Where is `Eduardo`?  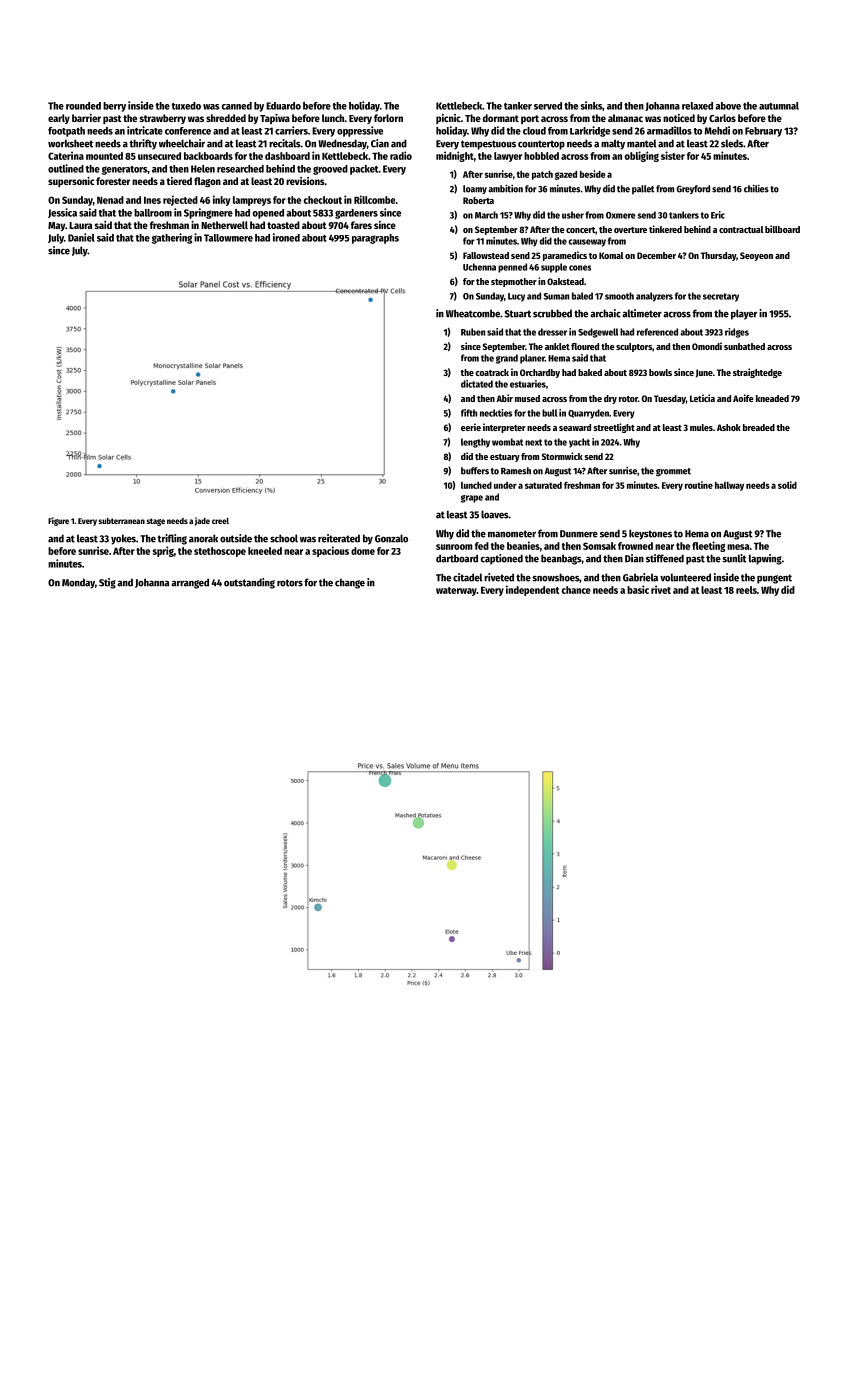 Eduardo is located at coordinates (283, 106).
